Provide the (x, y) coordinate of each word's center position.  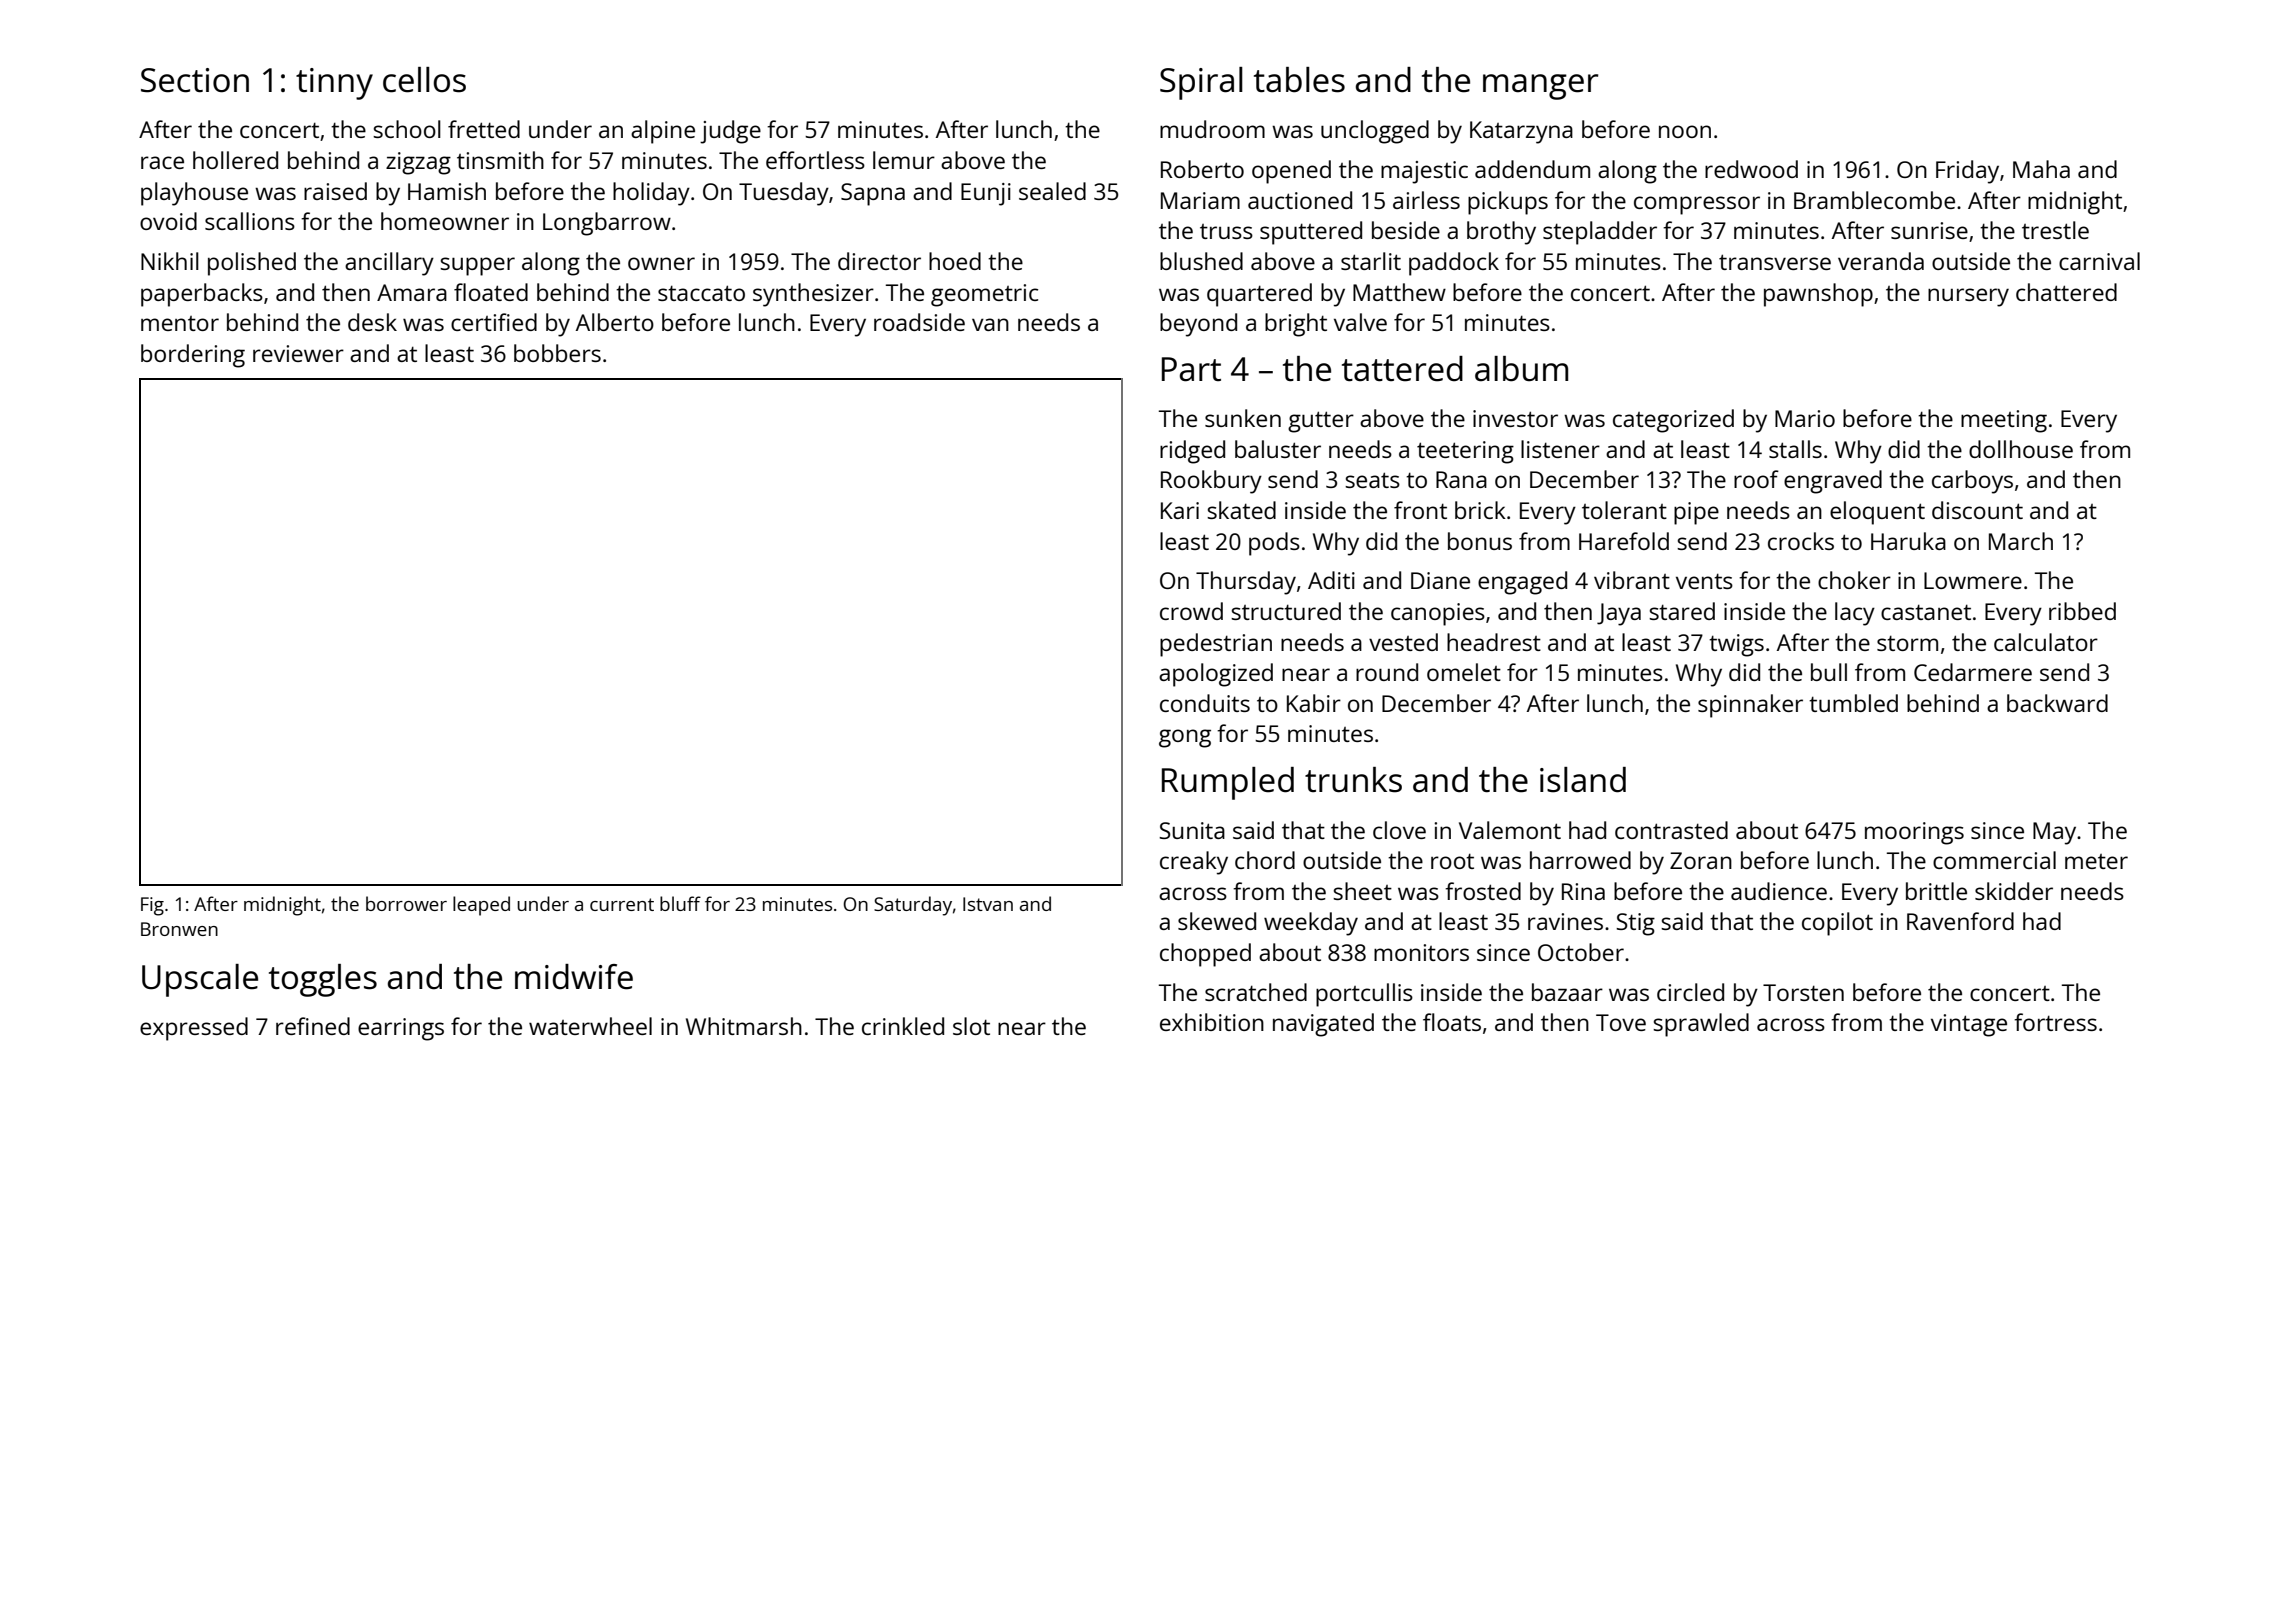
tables (1299, 80)
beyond (1198, 325)
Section (195, 80)
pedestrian (1216, 645)
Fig (152, 906)
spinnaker (1750, 706)
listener (1560, 449)
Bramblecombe (1874, 200)
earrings (401, 1029)
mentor (180, 323)
